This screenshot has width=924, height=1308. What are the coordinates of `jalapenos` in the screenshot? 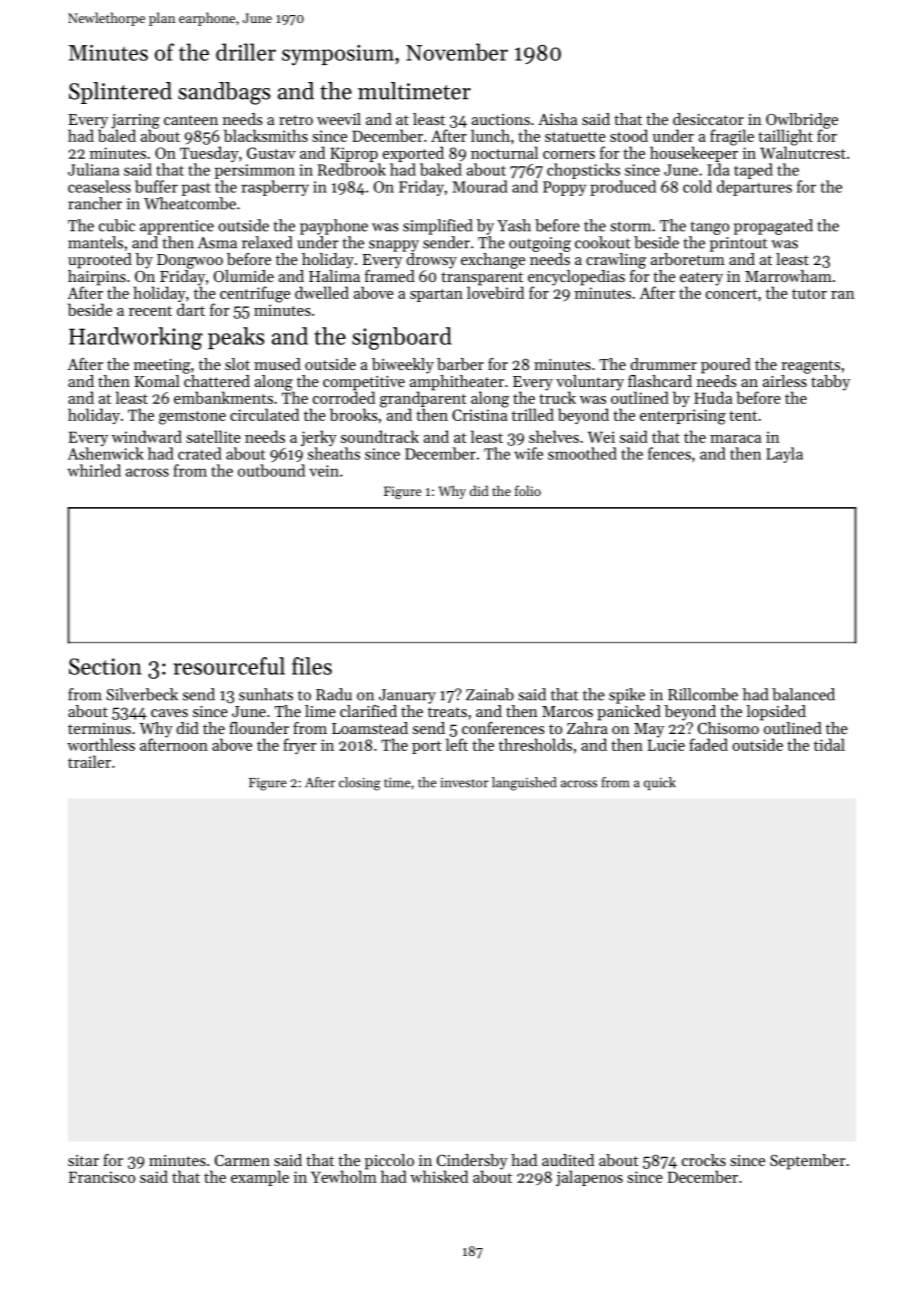 It's located at (589, 1178).
